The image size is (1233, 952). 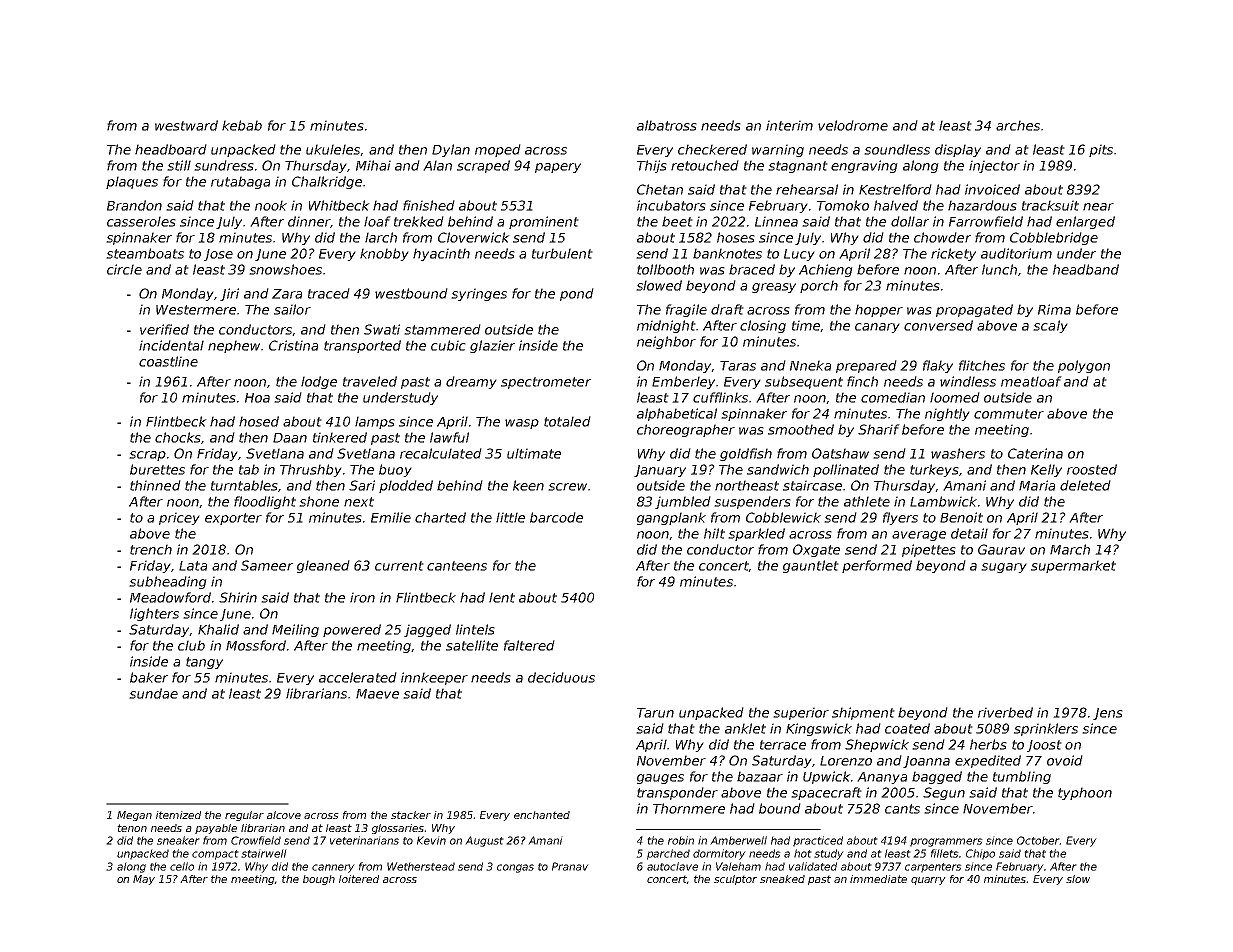 What do you see at coordinates (284, 815) in the screenshot?
I see `alcove` at bounding box center [284, 815].
